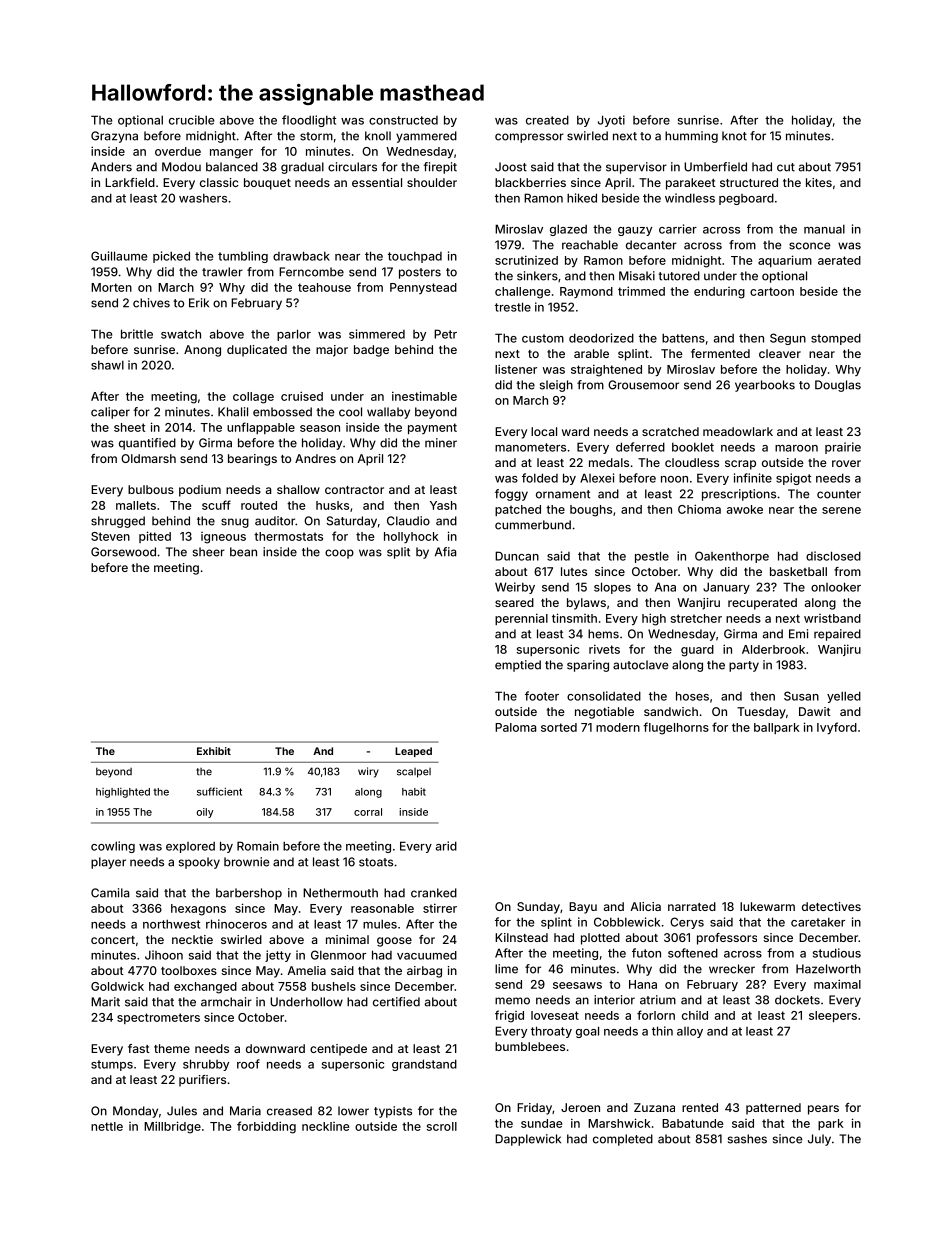 This screenshot has height=1233, width=952. What do you see at coordinates (231, 154) in the screenshot?
I see `manger` at bounding box center [231, 154].
